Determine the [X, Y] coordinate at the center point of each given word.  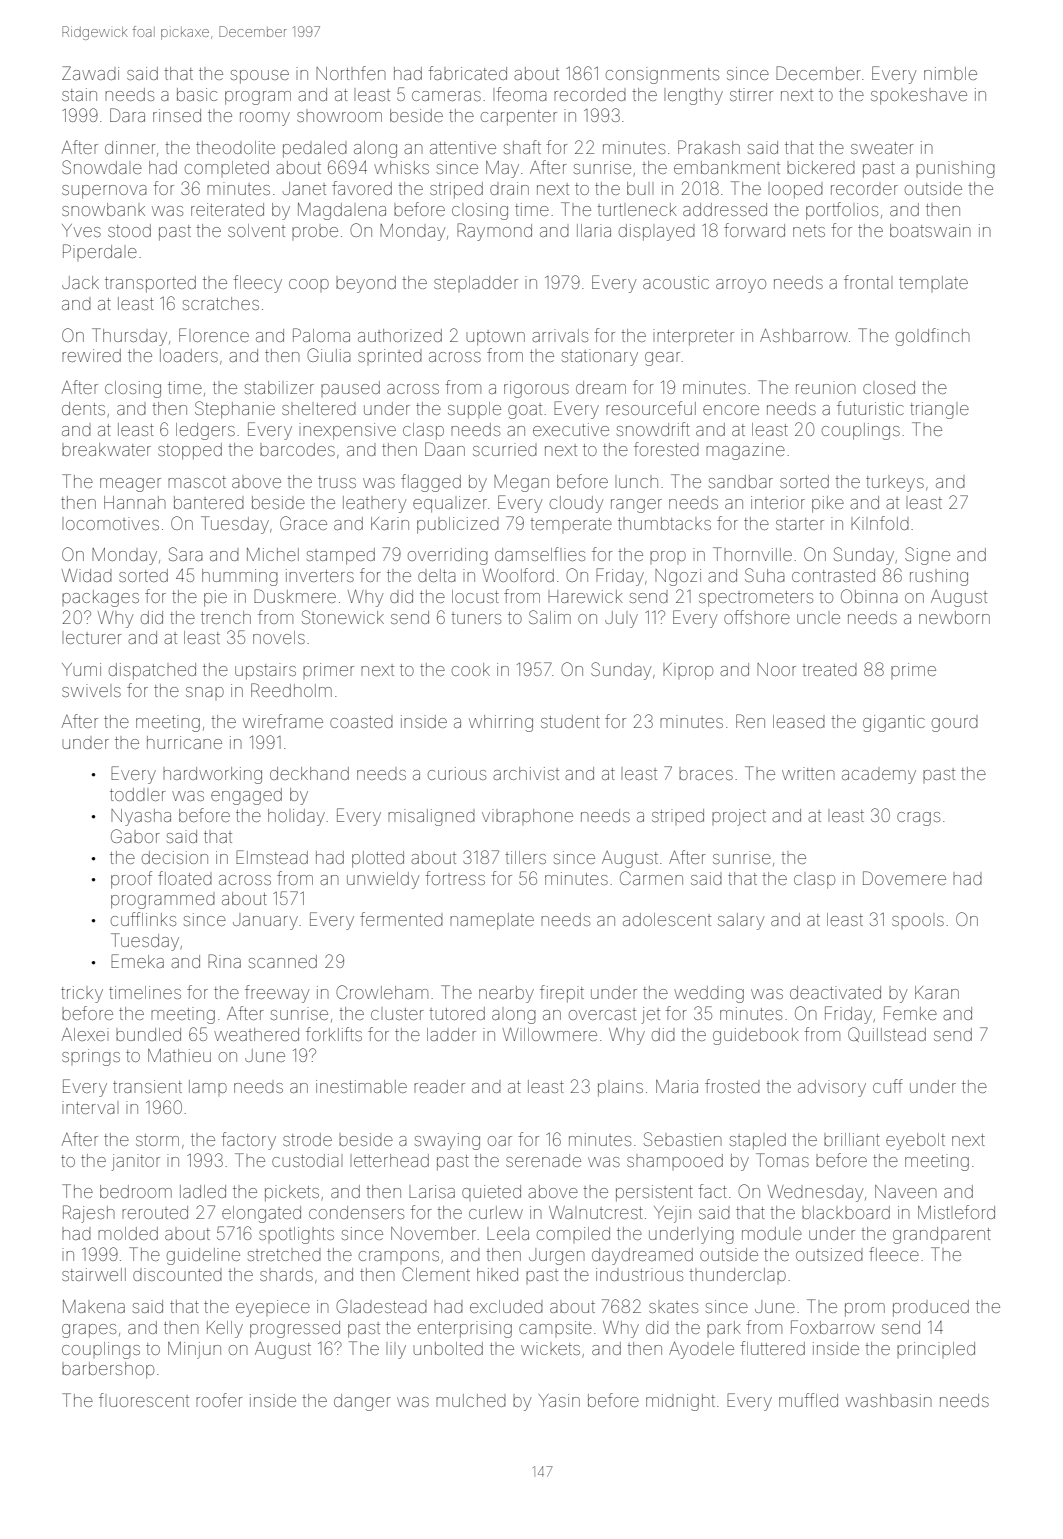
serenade [543, 1160]
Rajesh [89, 1214]
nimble [950, 73]
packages [100, 598]
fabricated [467, 73]
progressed [295, 1329]
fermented [401, 919]
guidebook [756, 1036]
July [621, 619]
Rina [224, 961]
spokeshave [919, 98]
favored [362, 188]
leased [799, 721]
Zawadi [90, 73]
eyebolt [915, 1141]
